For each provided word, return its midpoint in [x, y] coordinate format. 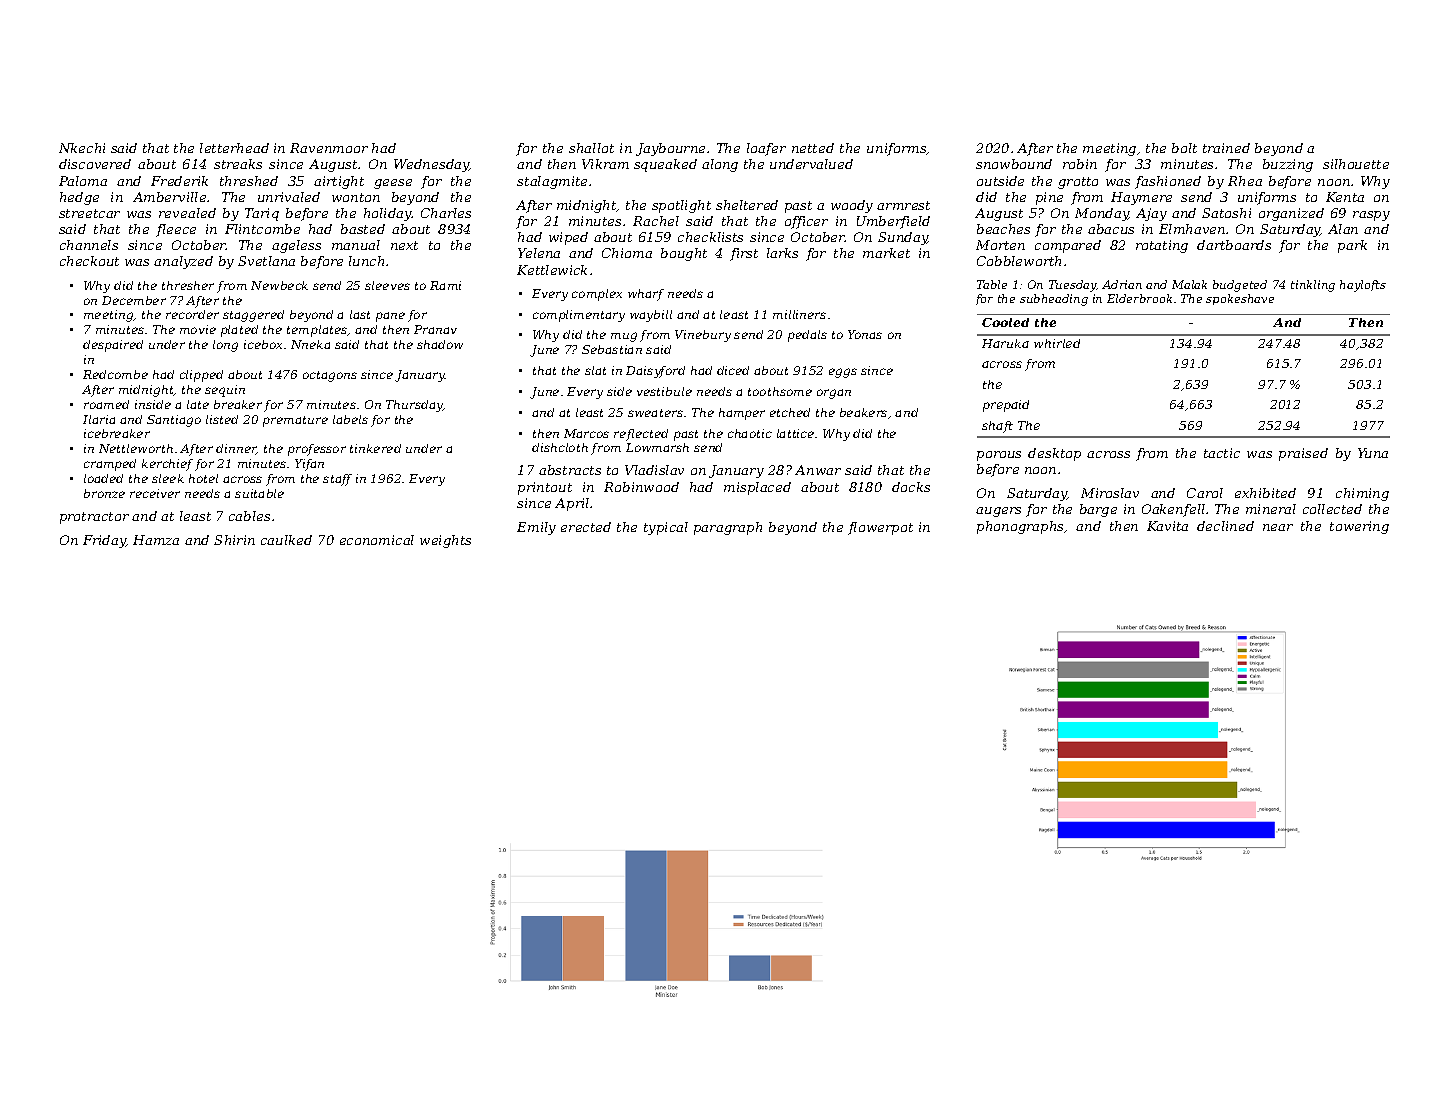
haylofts [1363, 286]
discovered [95, 164]
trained [1226, 148]
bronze [104, 493]
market [886, 253]
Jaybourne [670, 149]
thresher [188, 285]
